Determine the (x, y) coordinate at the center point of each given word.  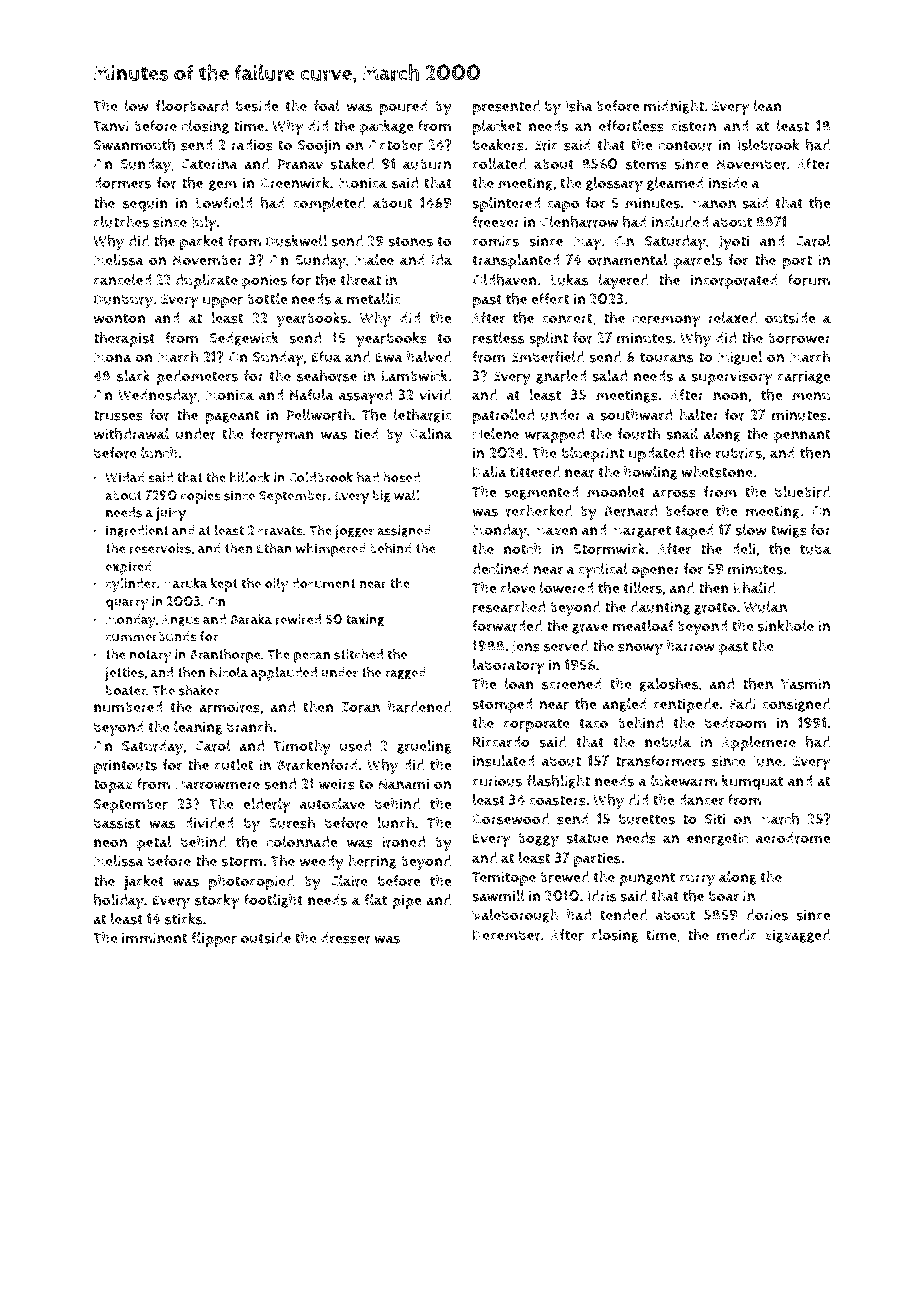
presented (506, 107)
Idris (602, 896)
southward (636, 415)
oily (276, 585)
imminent (155, 938)
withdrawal (131, 434)
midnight (674, 107)
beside (257, 106)
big (382, 496)
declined (500, 569)
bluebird (802, 492)
